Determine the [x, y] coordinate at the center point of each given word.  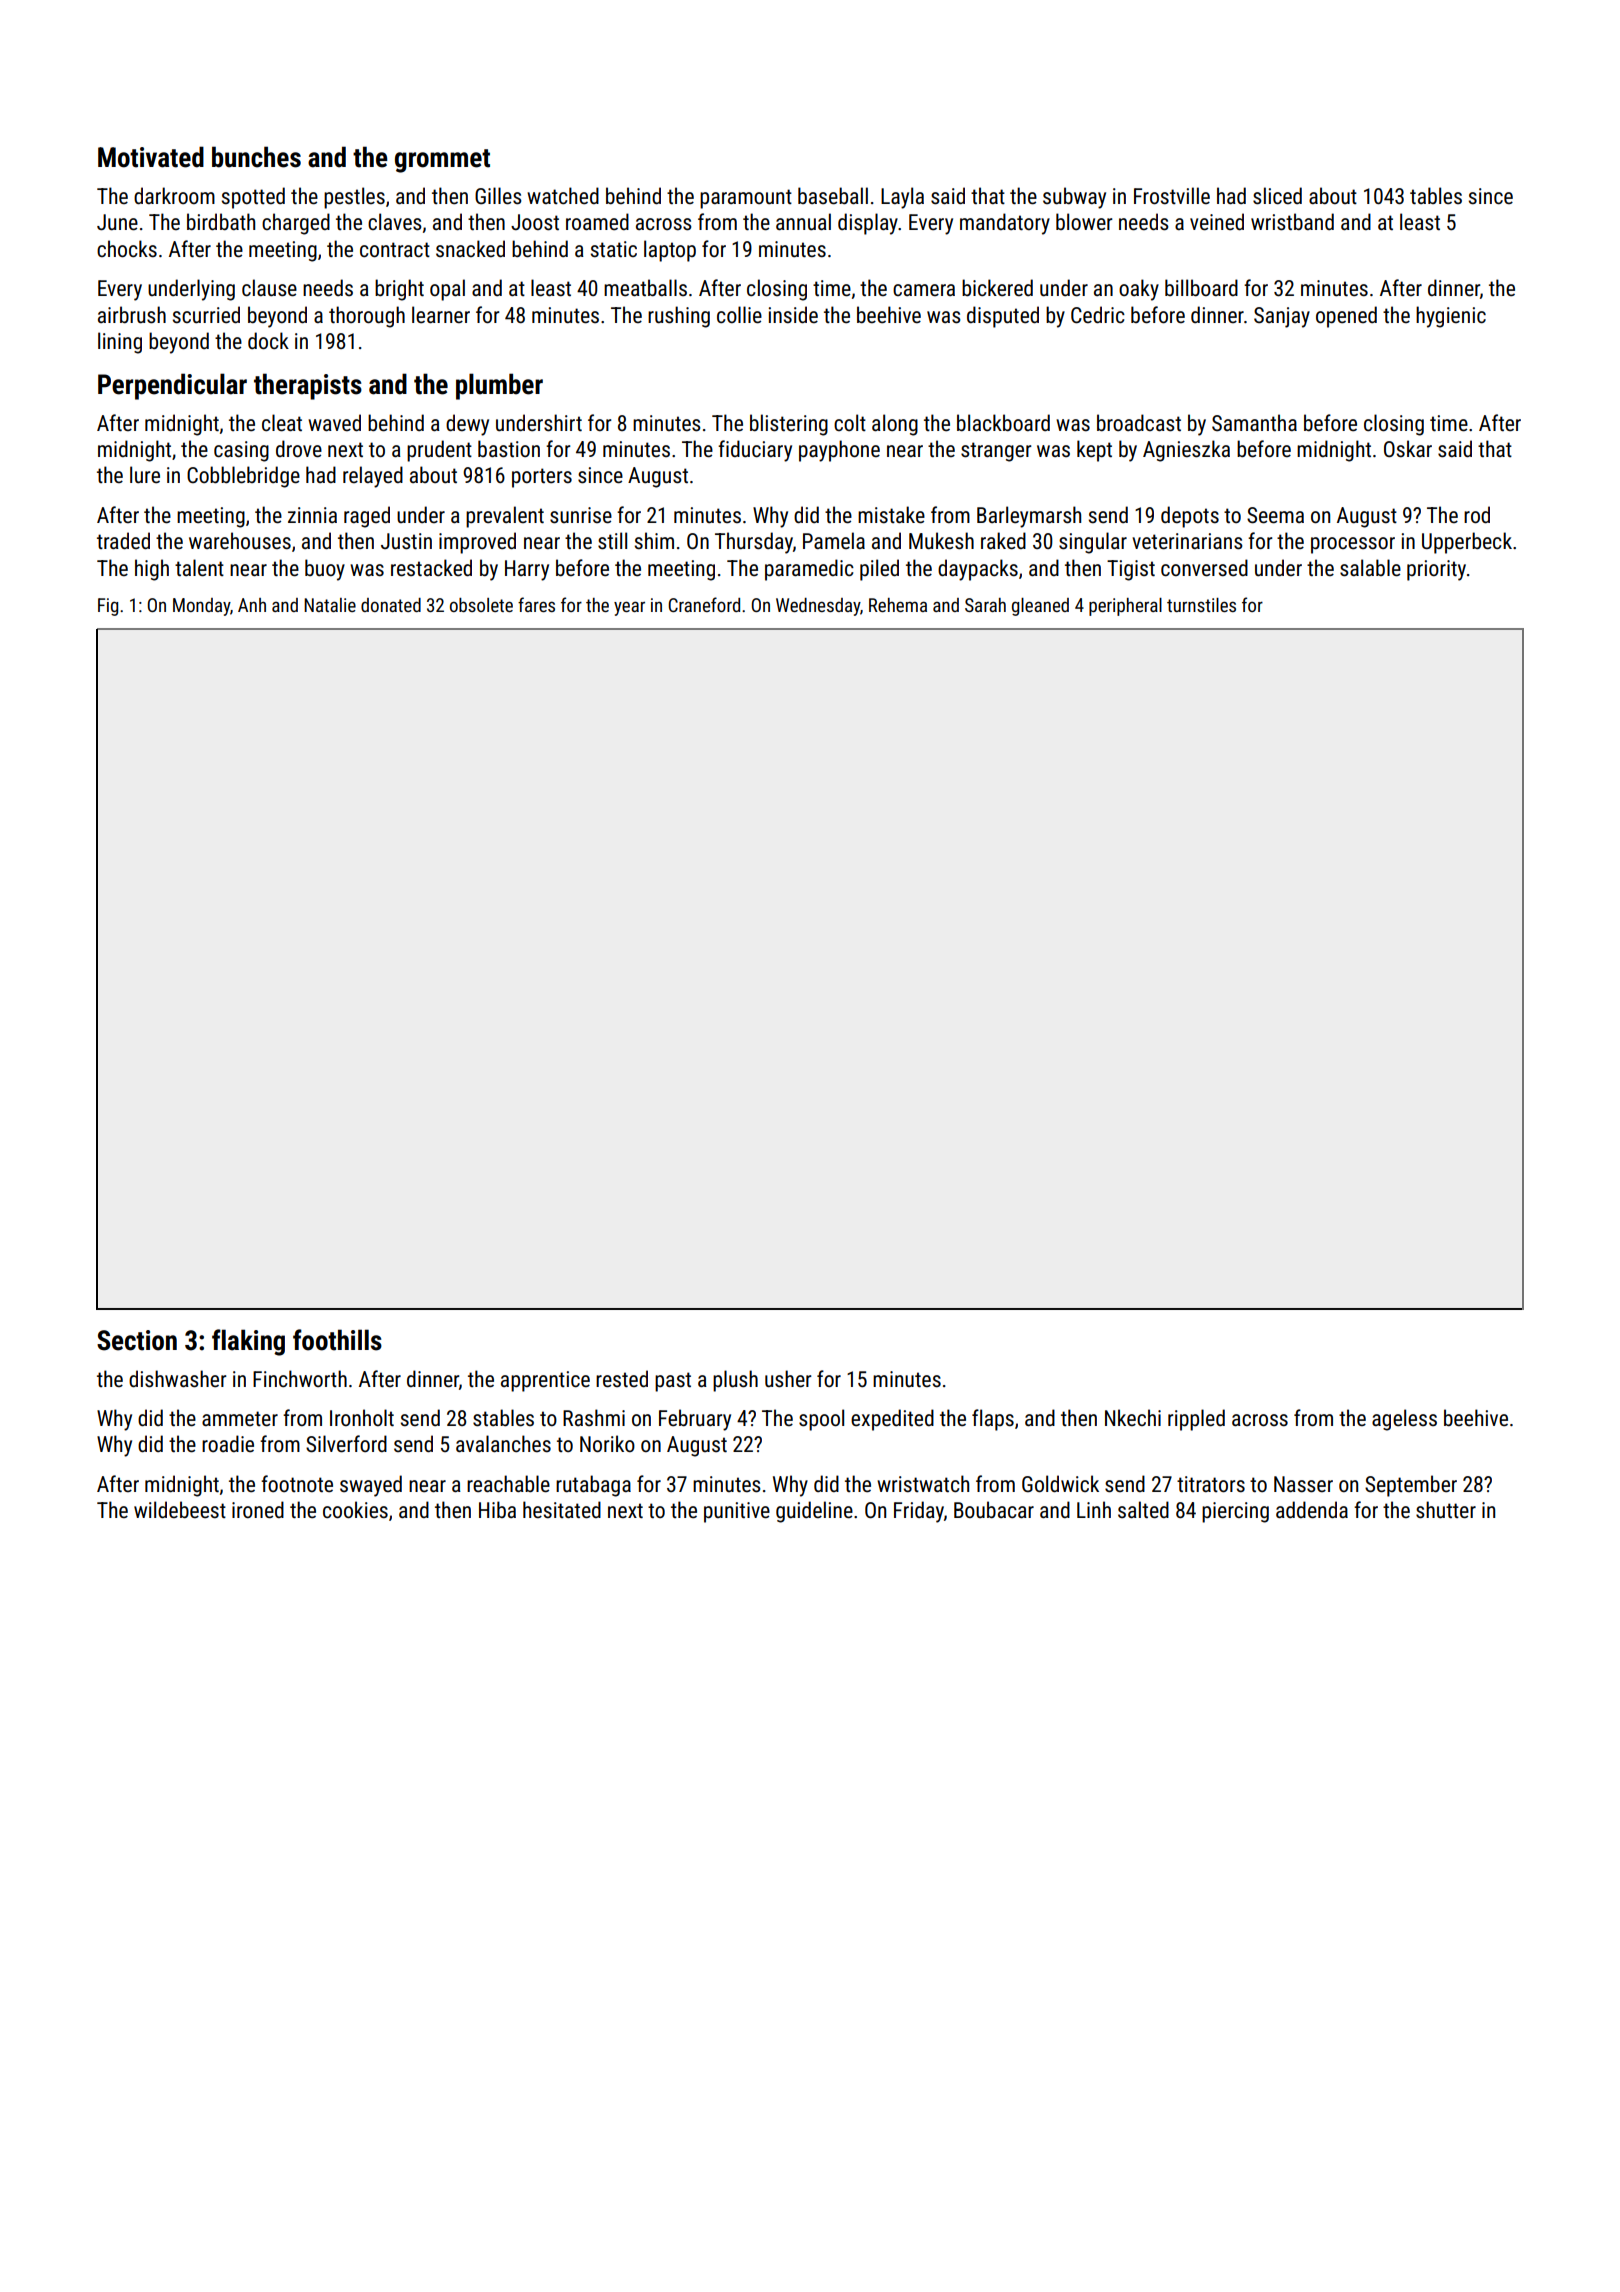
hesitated [562, 1510]
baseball [833, 196]
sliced [1277, 196]
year [629, 608]
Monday [201, 607]
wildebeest [180, 1510]
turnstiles [1201, 605]
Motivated [151, 157]
